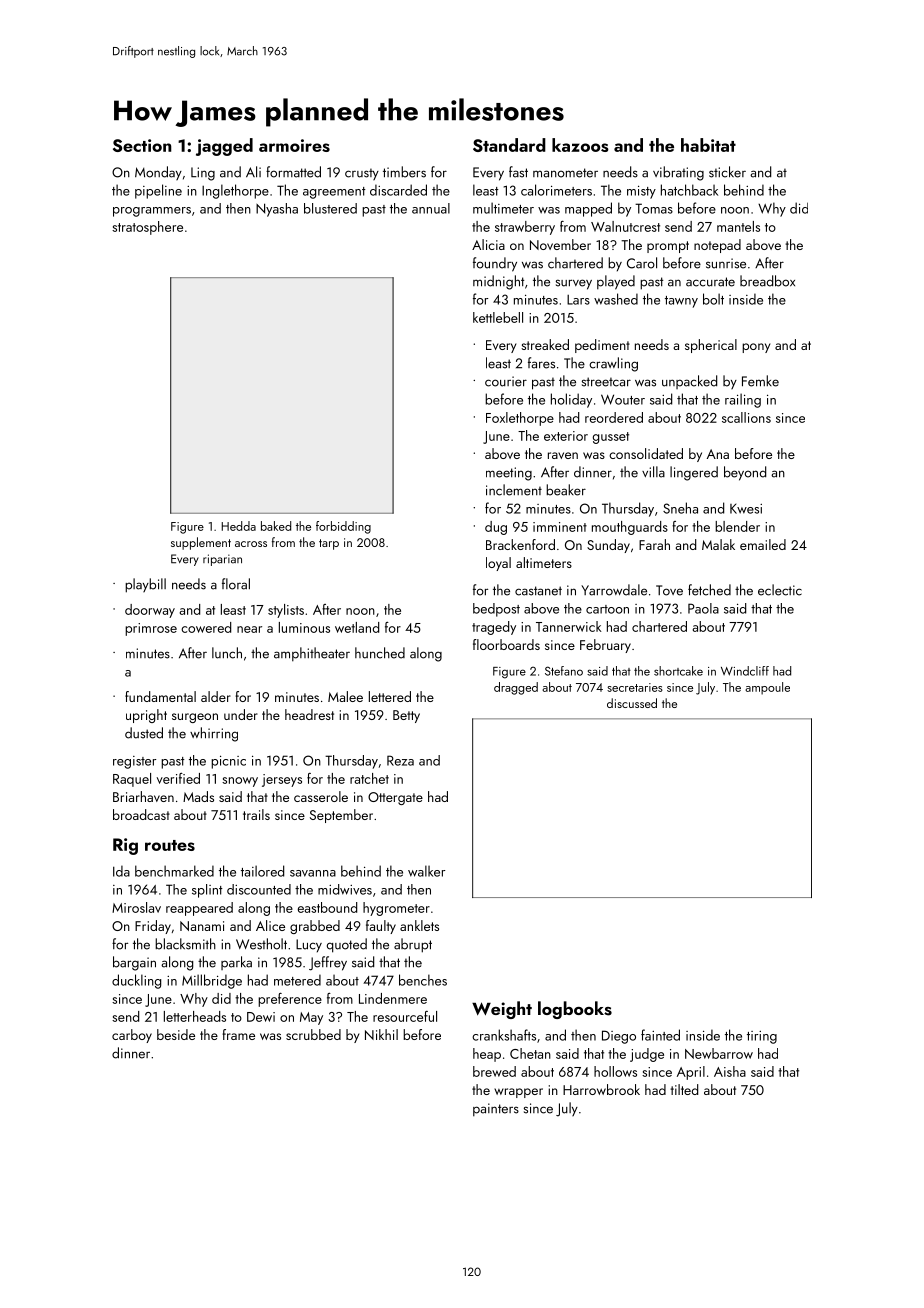  I want to click on baked, so click(276, 526).
